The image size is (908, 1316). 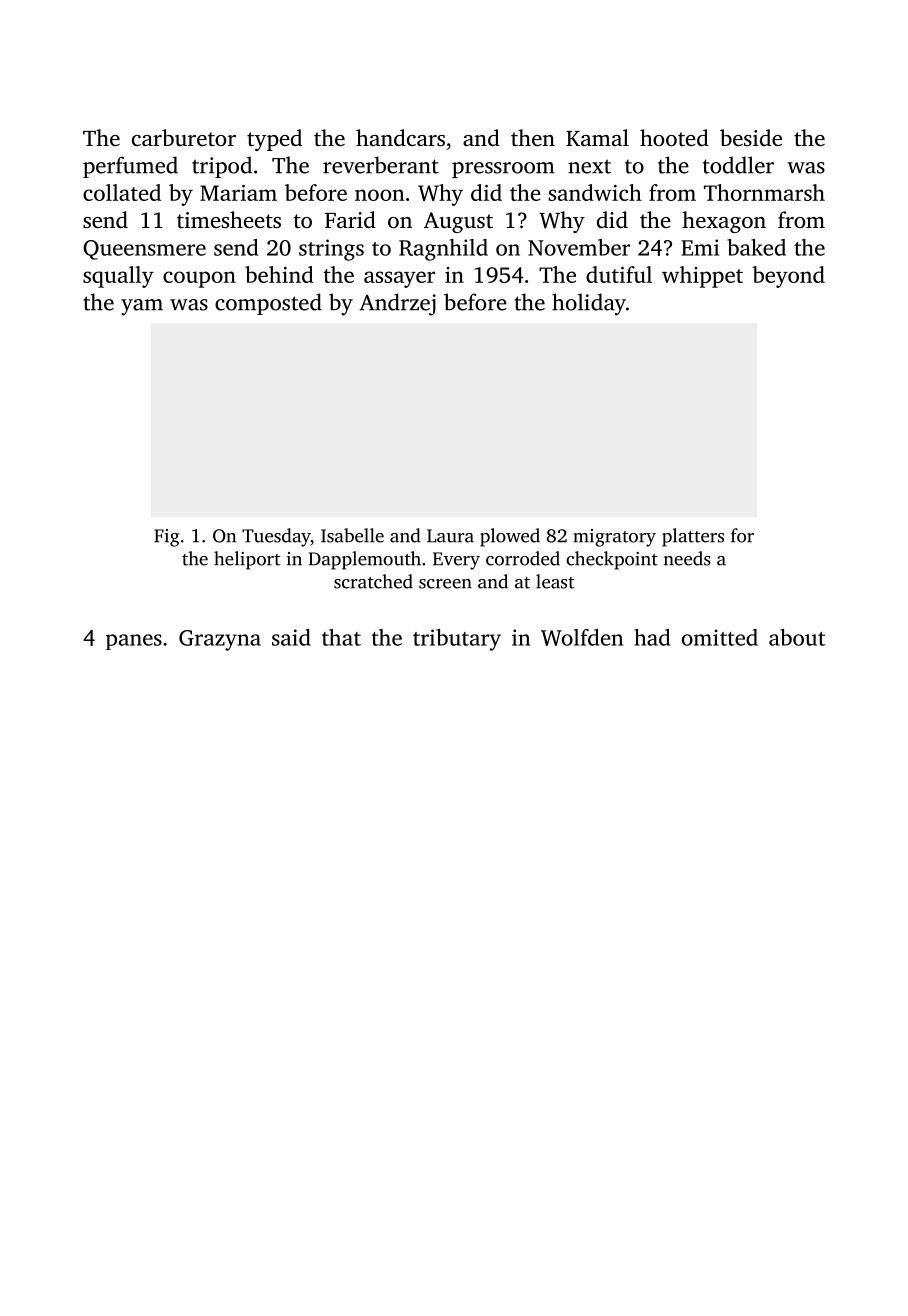 What do you see at coordinates (397, 304) in the image?
I see `Andrzej` at bounding box center [397, 304].
